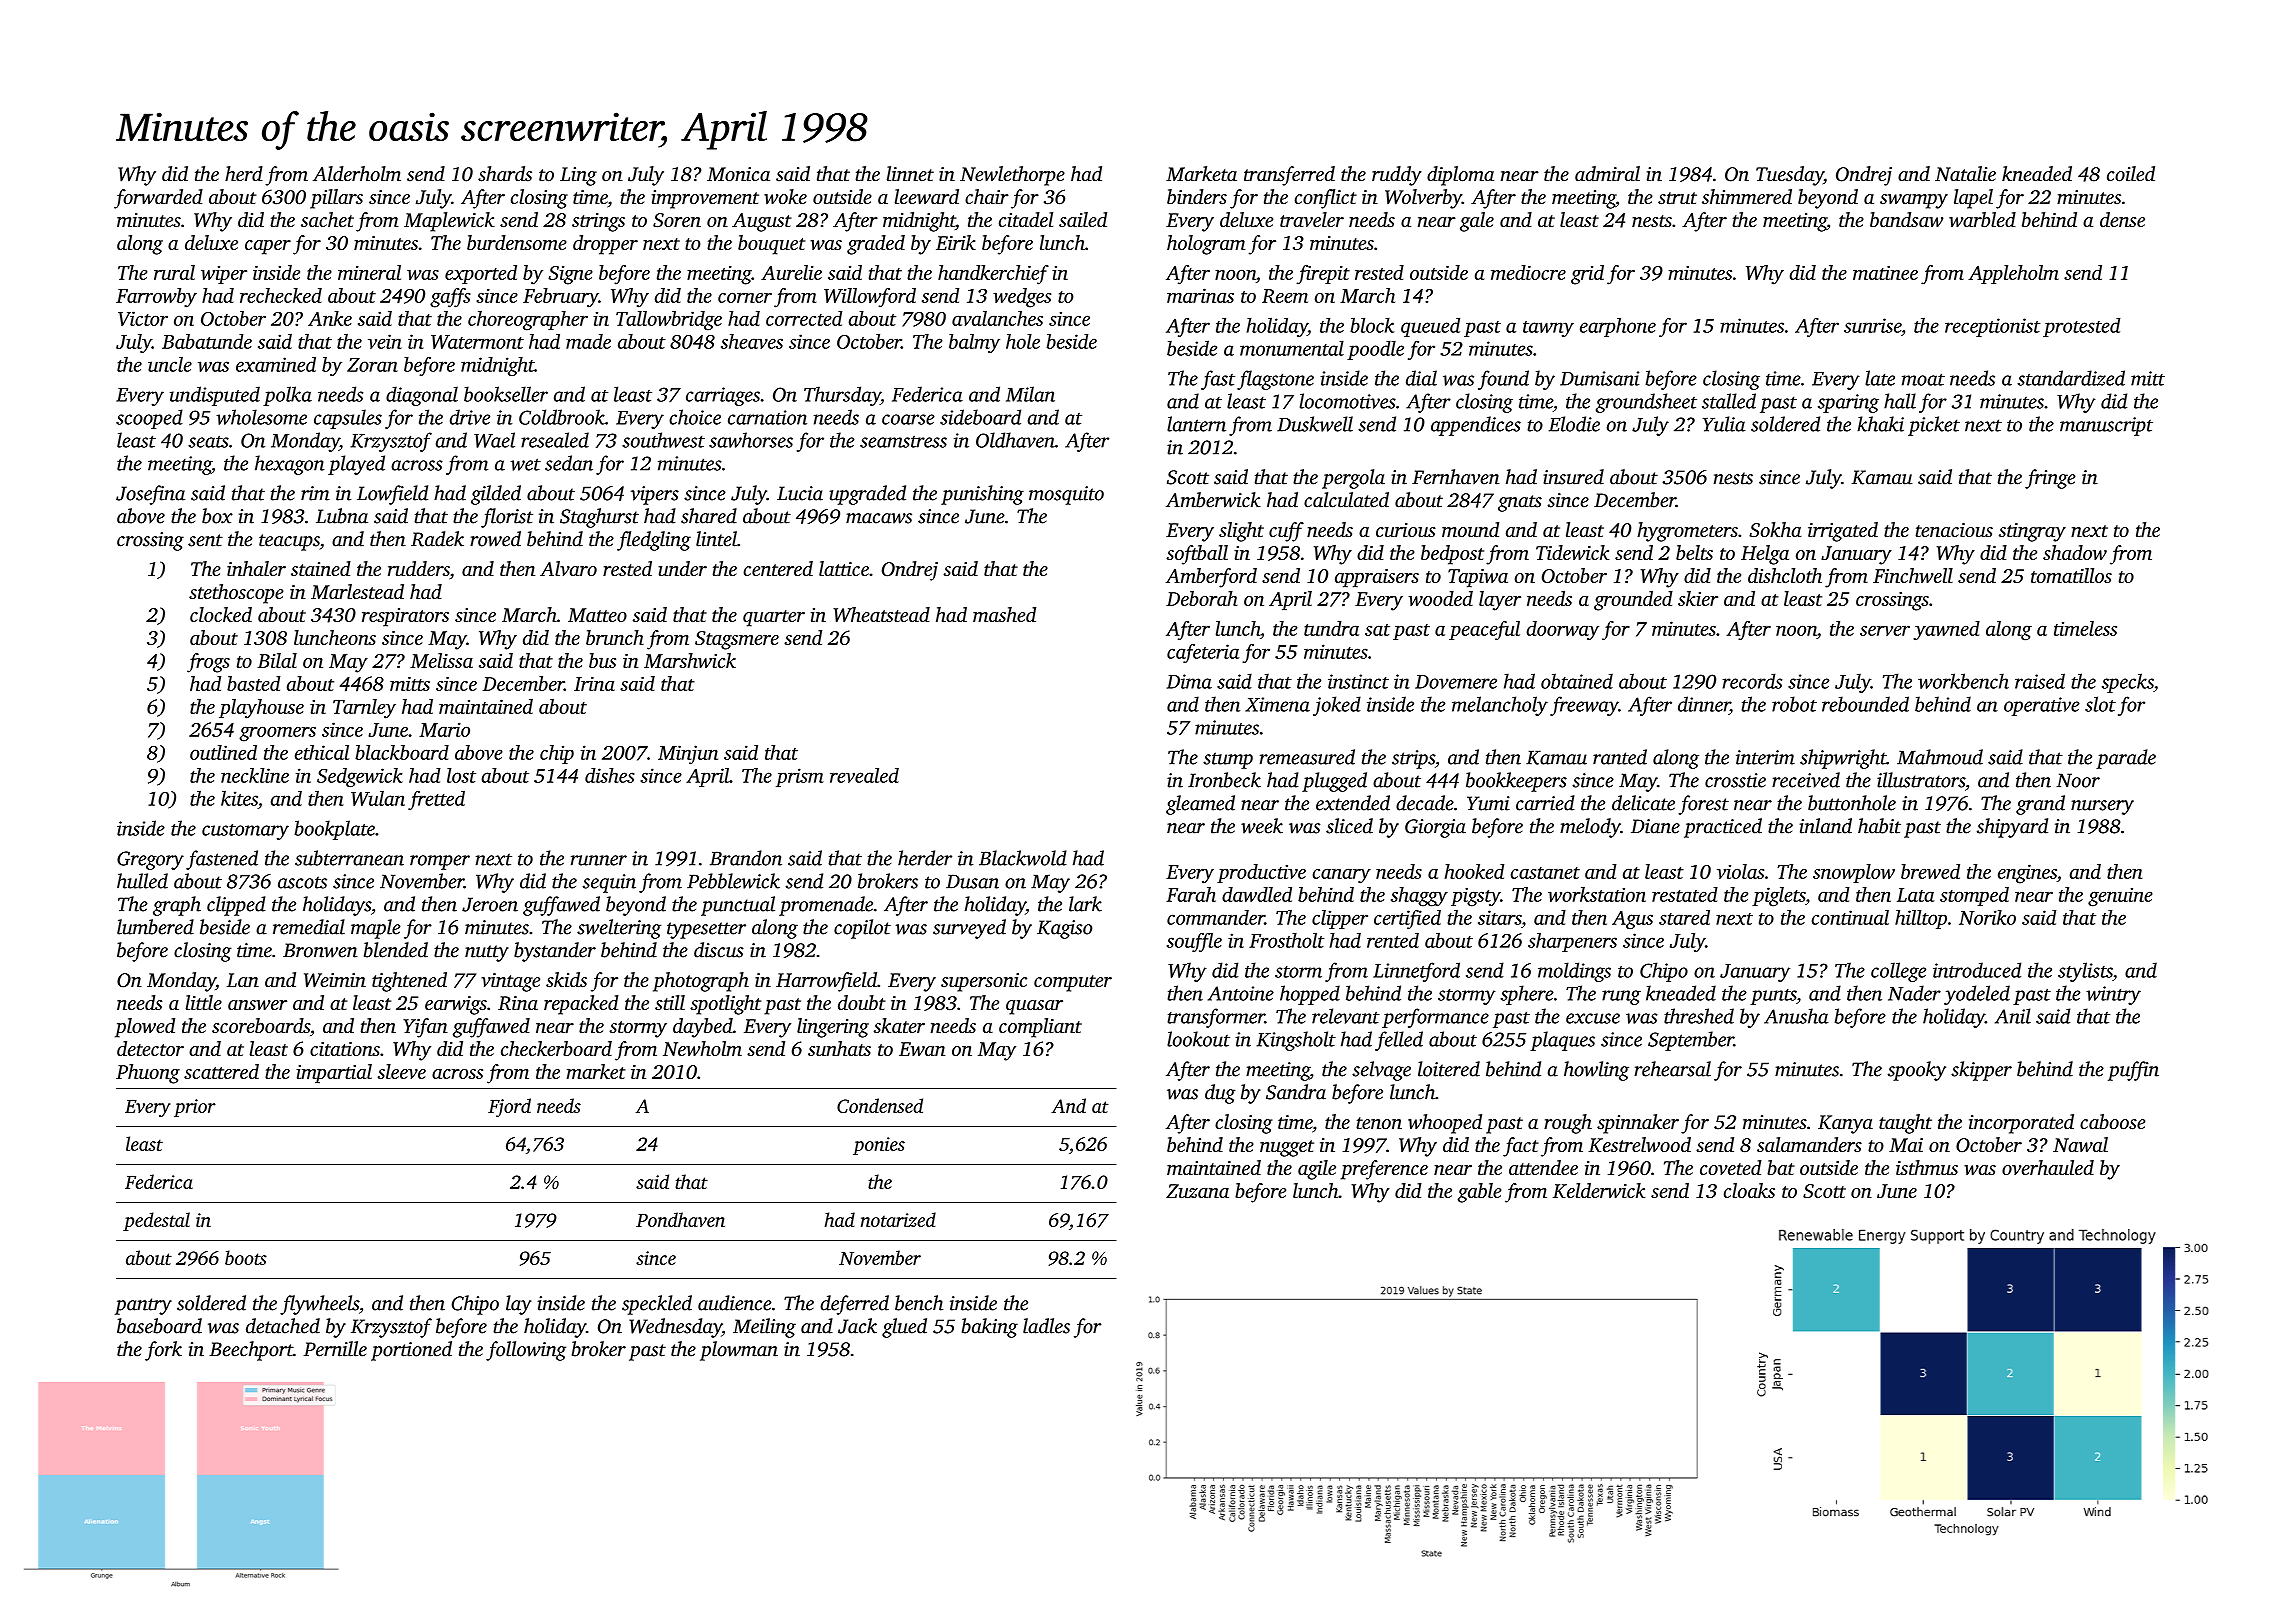 This screenshot has width=2283, height=1615. Describe the element at coordinates (256, 568) in the screenshot. I see `inhaler` at that location.
